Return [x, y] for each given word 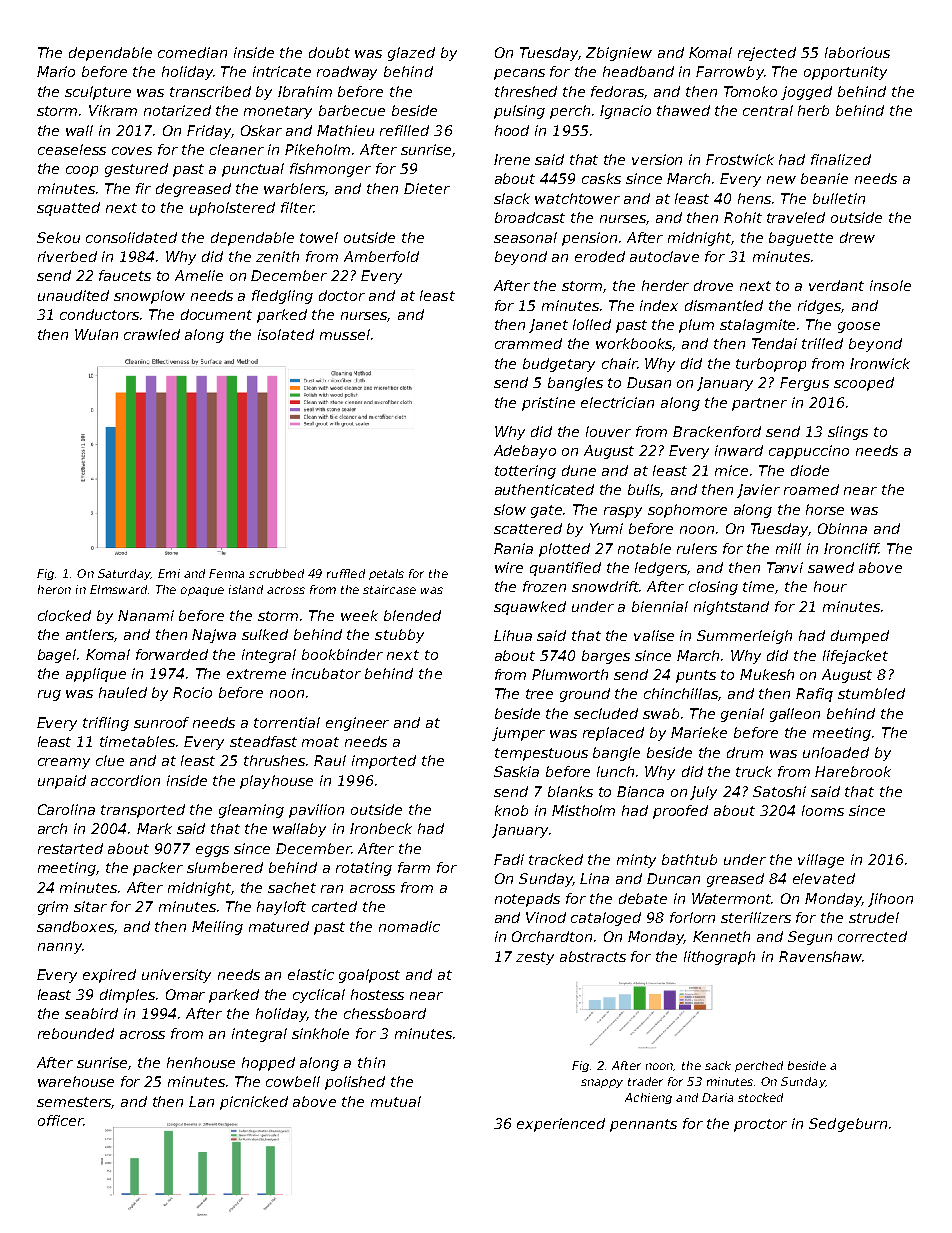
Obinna [842, 528]
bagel [58, 656]
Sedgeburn [848, 1125]
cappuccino [809, 452]
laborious [857, 52]
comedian [192, 52]
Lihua [513, 635]
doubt [329, 52]
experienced [561, 1125]
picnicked [254, 1103]
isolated [286, 334]
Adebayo [525, 452]
